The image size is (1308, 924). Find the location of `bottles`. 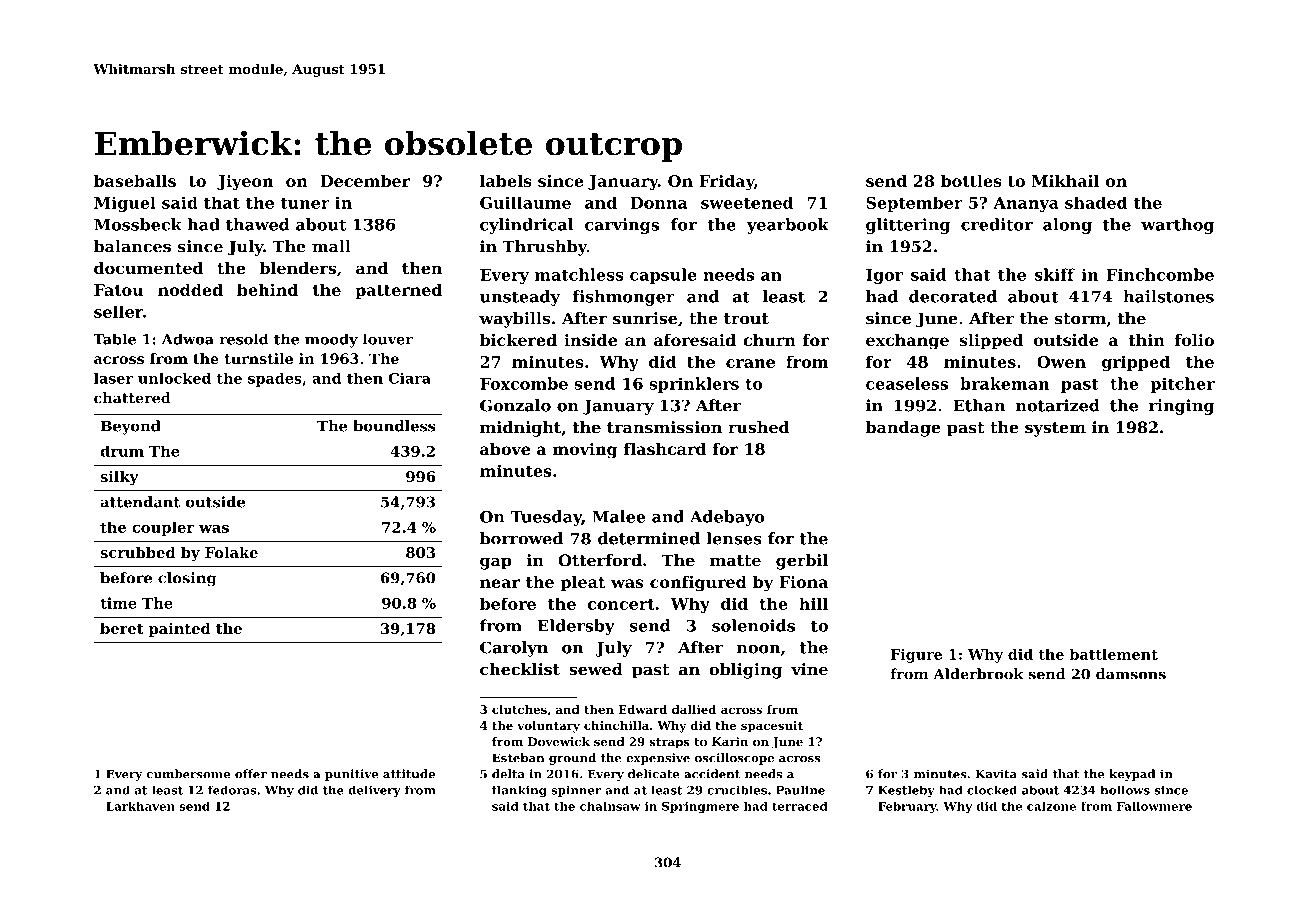

bottles is located at coordinates (971, 180).
